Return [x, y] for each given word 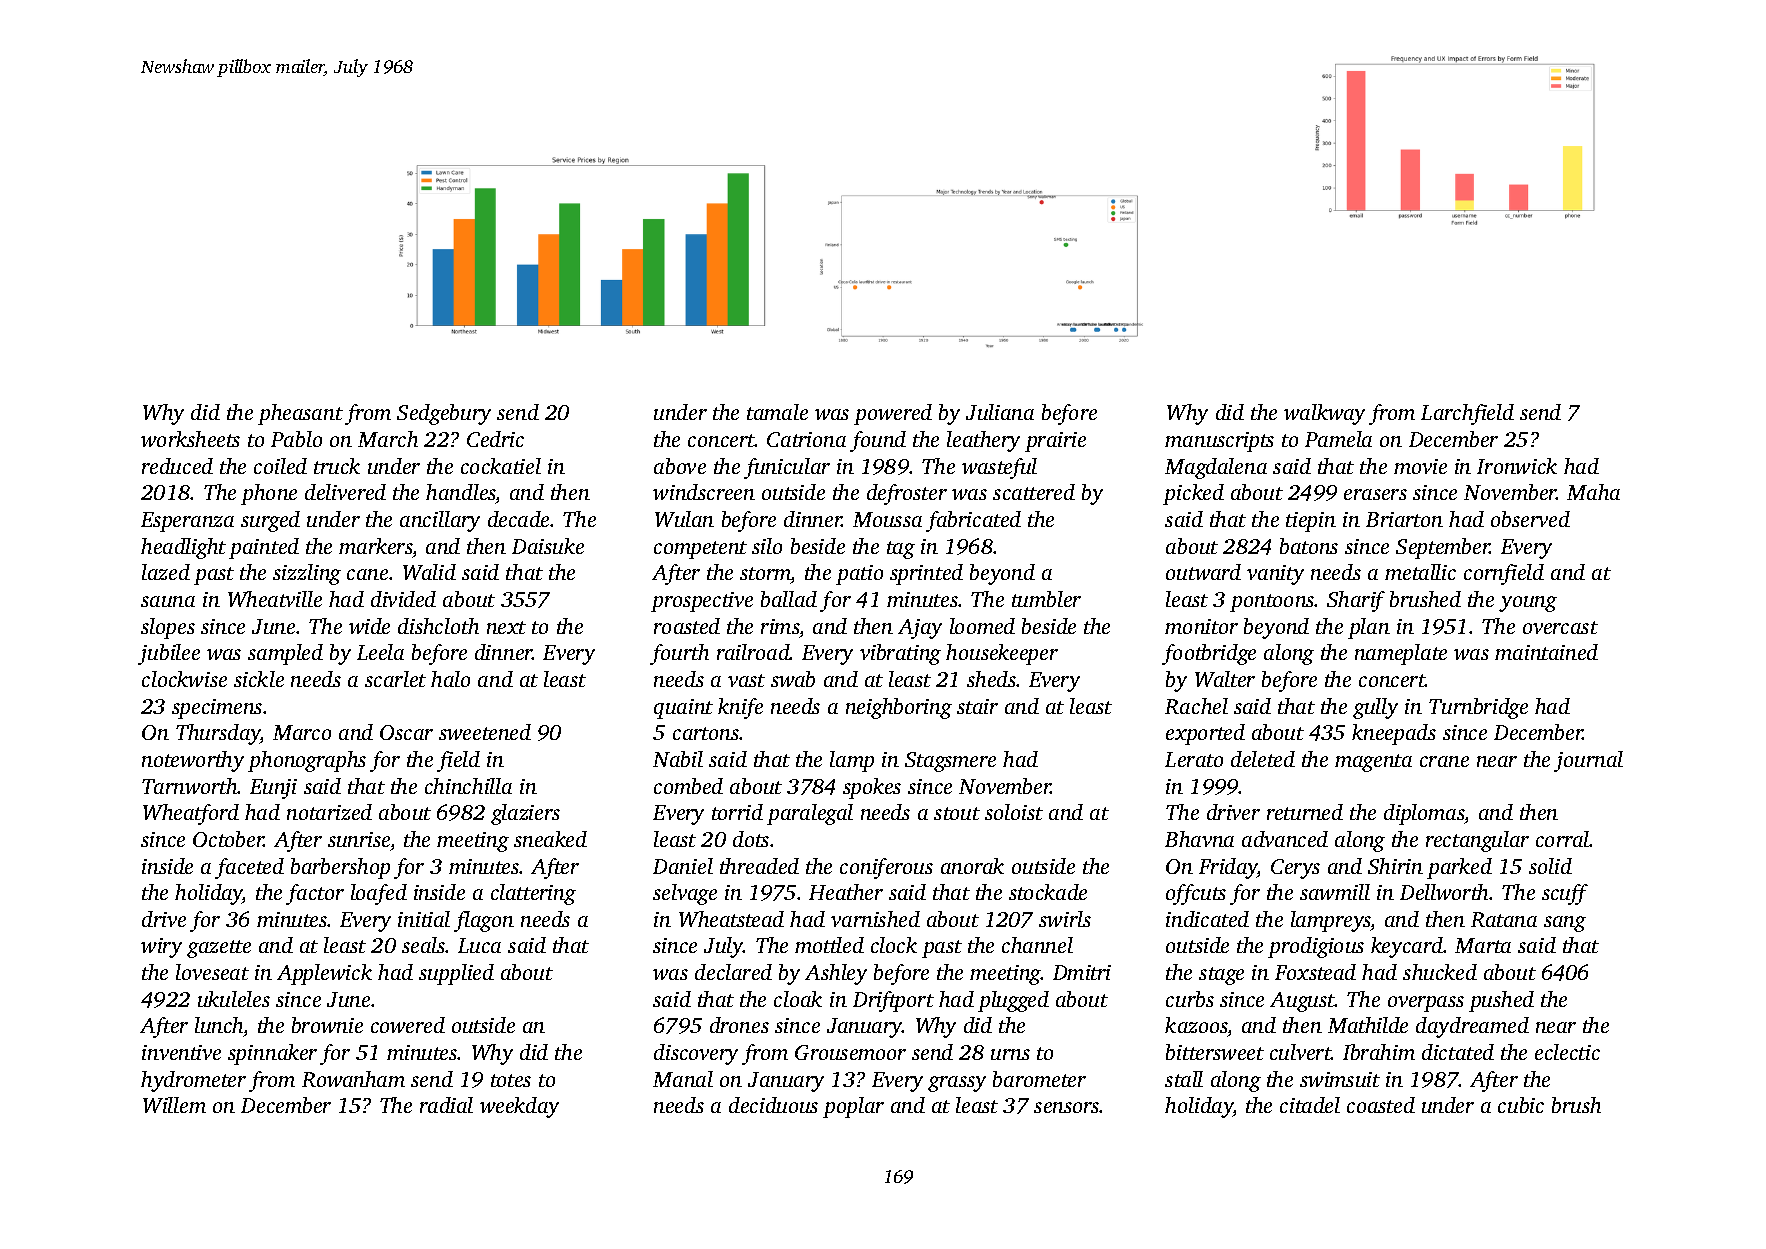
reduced [177, 466]
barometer [1039, 1079]
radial [446, 1105]
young [1528, 604]
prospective [702, 602]
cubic [1521, 1105]
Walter [1225, 679]
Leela [380, 652]
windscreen [704, 492]
